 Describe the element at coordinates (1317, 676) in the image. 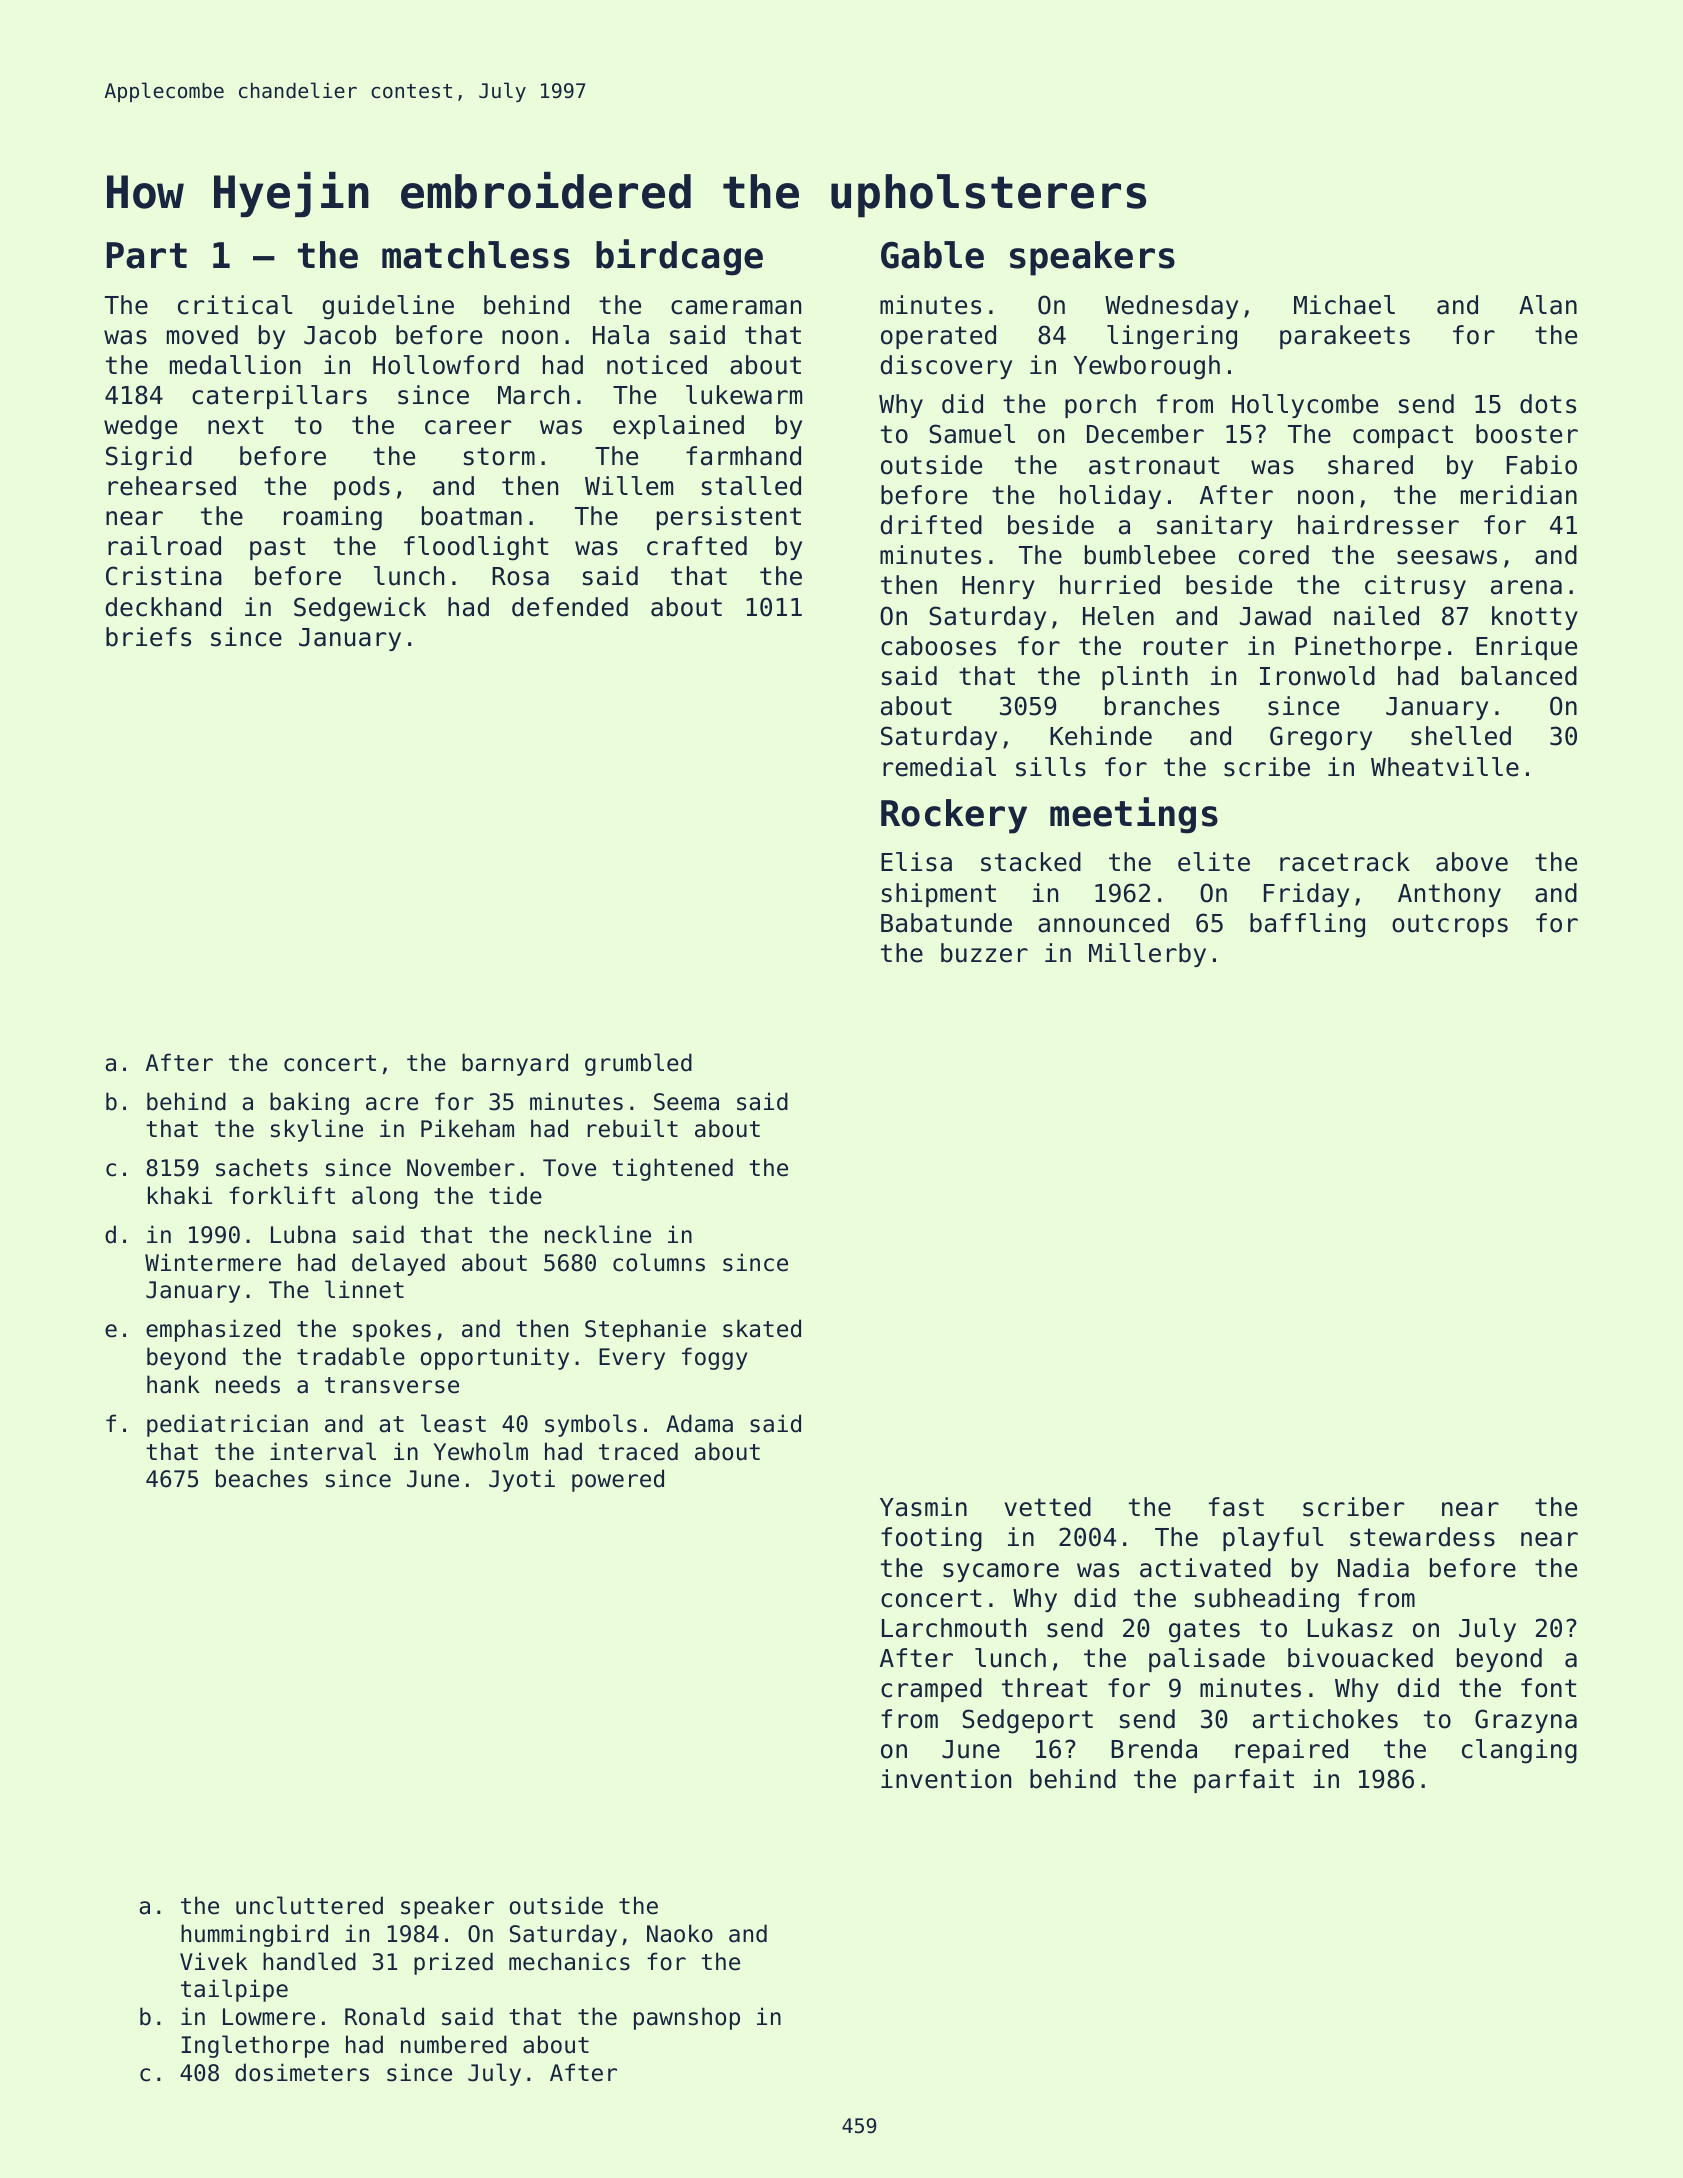

I see `Ironwold` at that location.
